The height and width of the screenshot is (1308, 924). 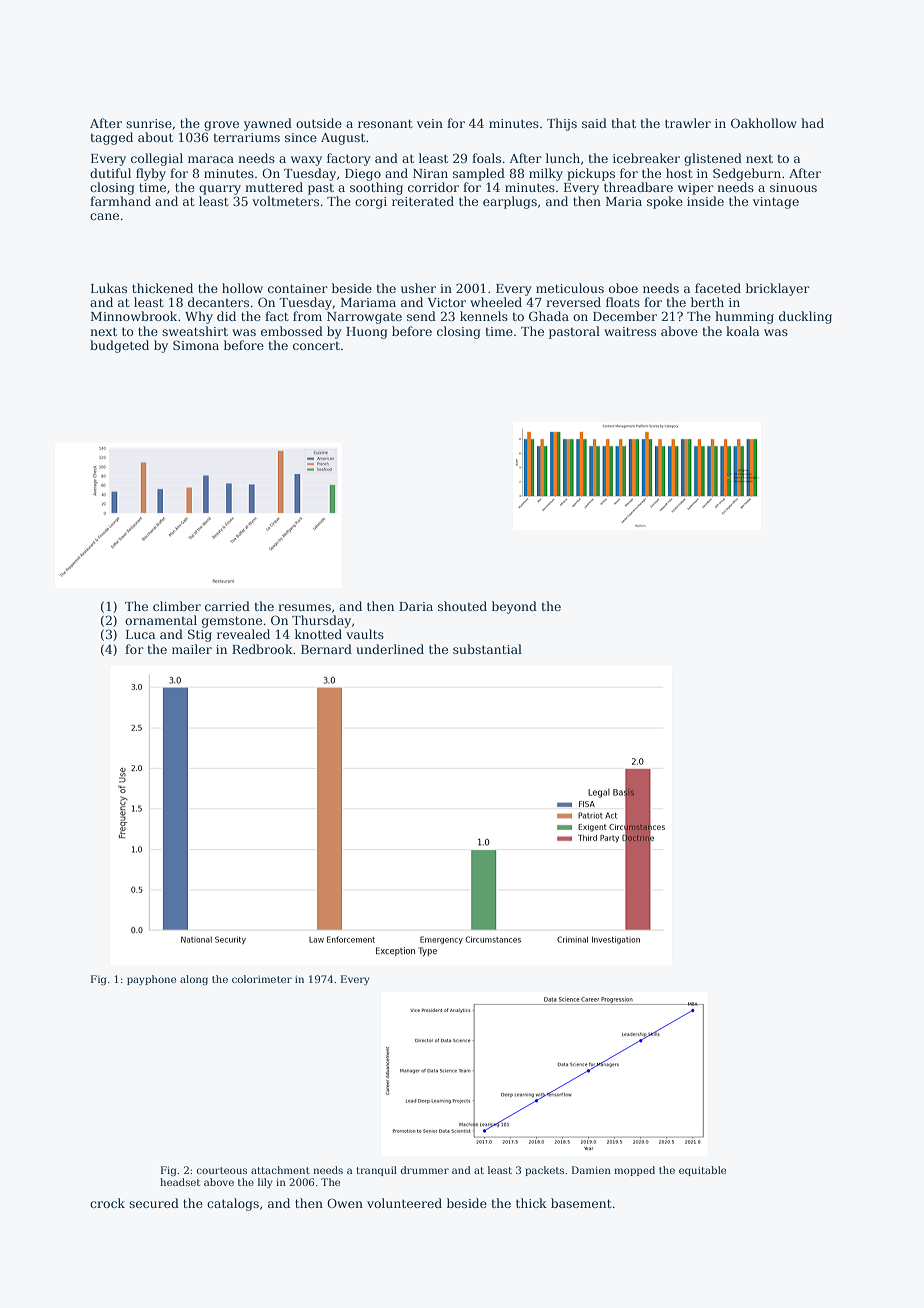 What do you see at coordinates (151, 980) in the screenshot?
I see `payphone` at bounding box center [151, 980].
